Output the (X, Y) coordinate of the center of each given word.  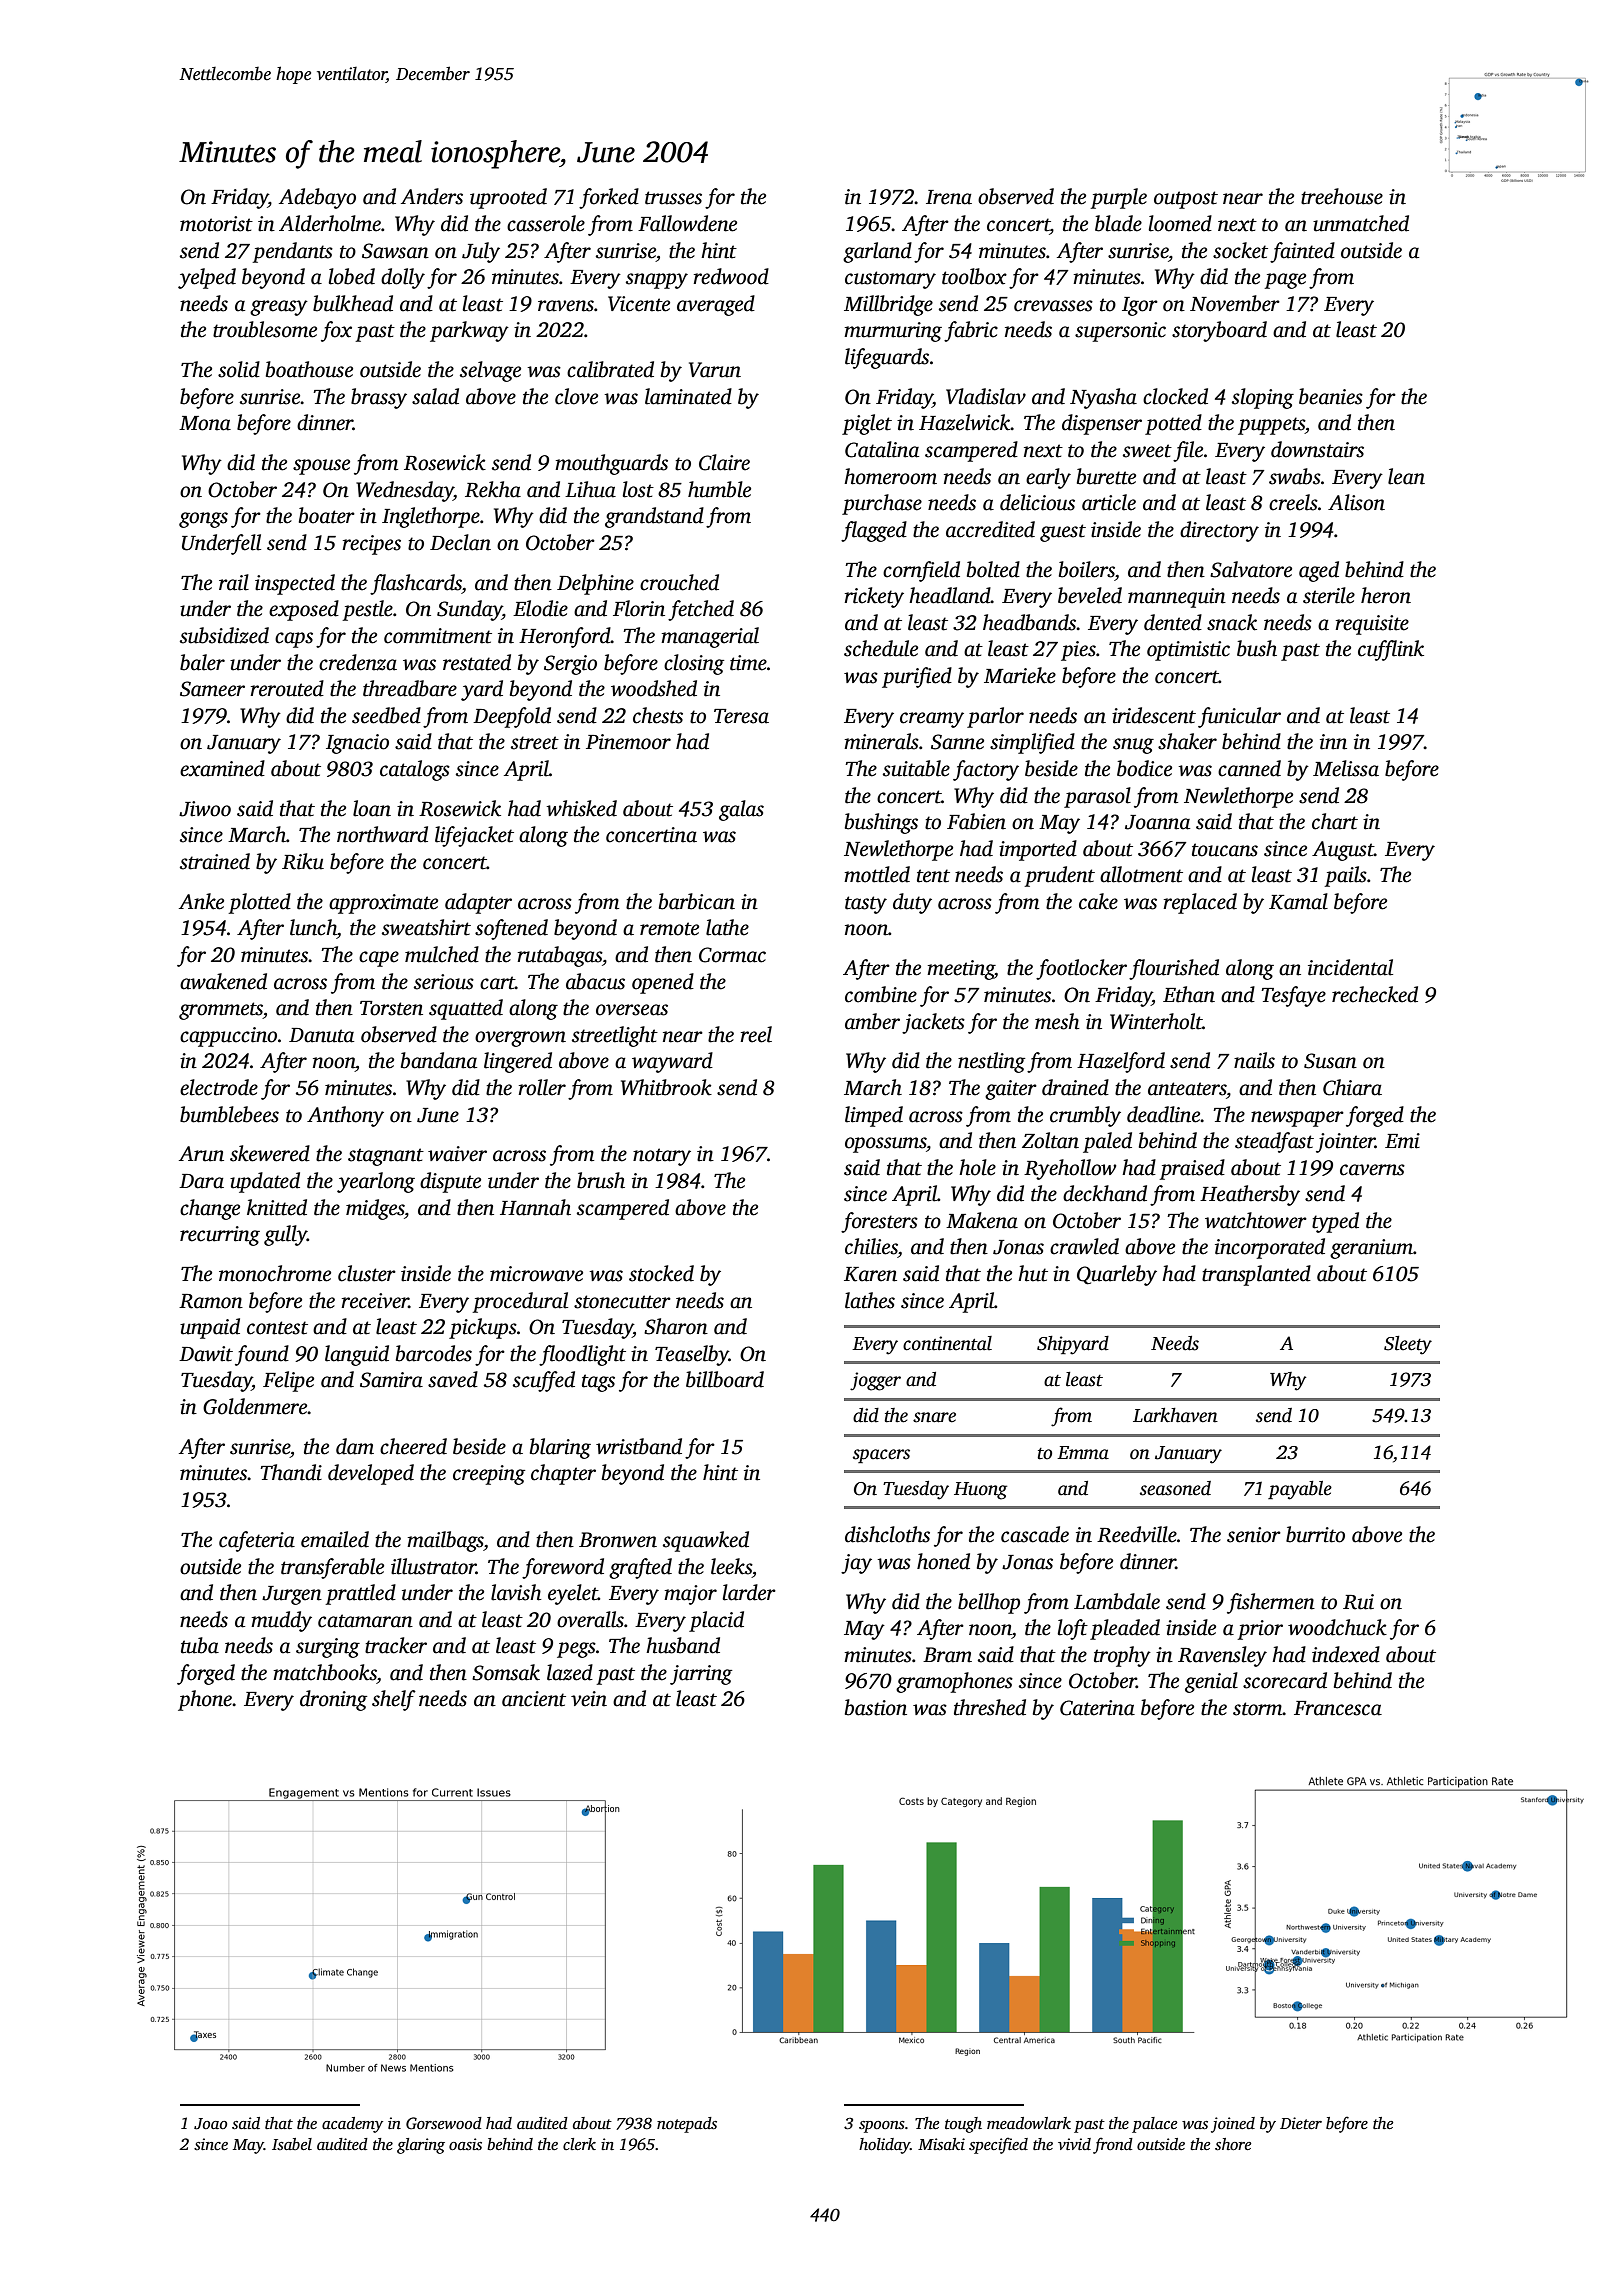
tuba (200, 1645)
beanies (1331, 396)
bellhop (989, 1603)
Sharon (676, 1326)
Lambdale (1117, 1601)
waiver (457, 1154)
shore (1233, 2144)
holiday (884, 2146)
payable (1300, 1490)
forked (609, 198)
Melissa (1346, 768)
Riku (303, 861)
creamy (932, 720)
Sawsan (395, 251)
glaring (421, 2146)
